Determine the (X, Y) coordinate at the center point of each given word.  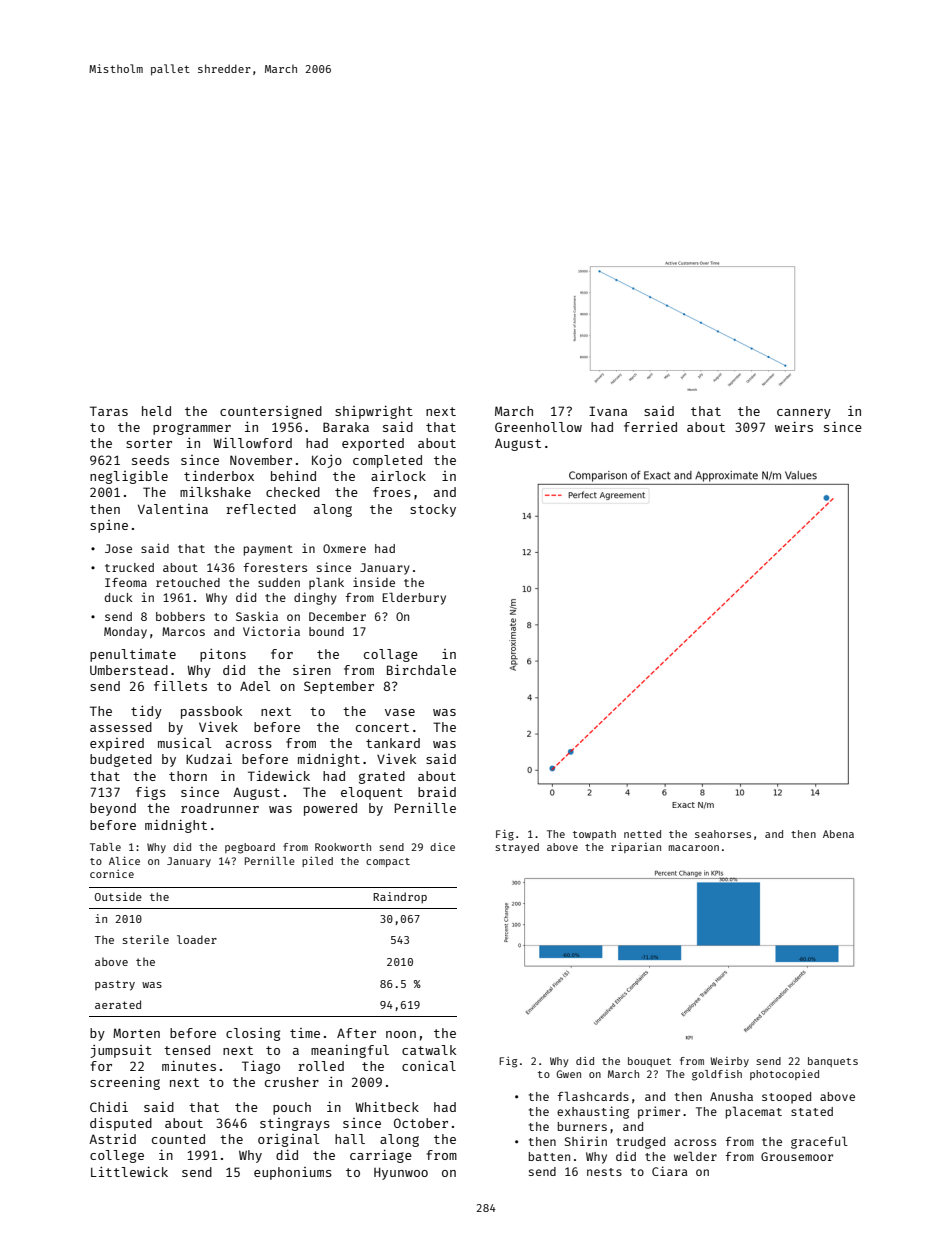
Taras (109, 411)
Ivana (608, 411)
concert (382, 727)
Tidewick (279, 776)
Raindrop (400, 898)
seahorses (723, 834)
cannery (804, 414)
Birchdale (421, 670)
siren (312, 670)
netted (642, 834)
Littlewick (129, 1171)
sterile (146, 939)
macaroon (694, 848)
